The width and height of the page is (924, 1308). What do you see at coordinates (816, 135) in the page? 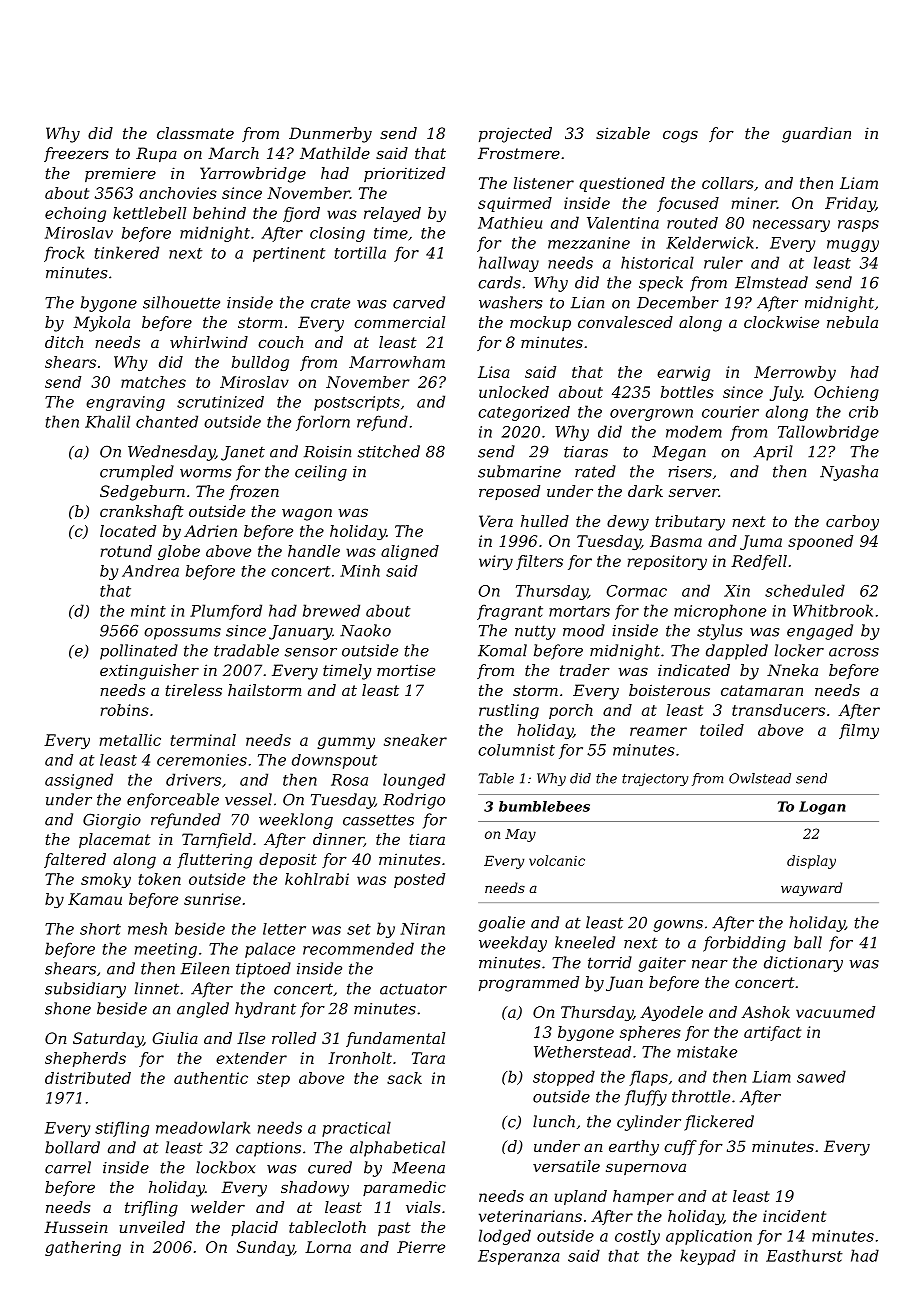
I see `guardian` at bounding box center [816, 135].
